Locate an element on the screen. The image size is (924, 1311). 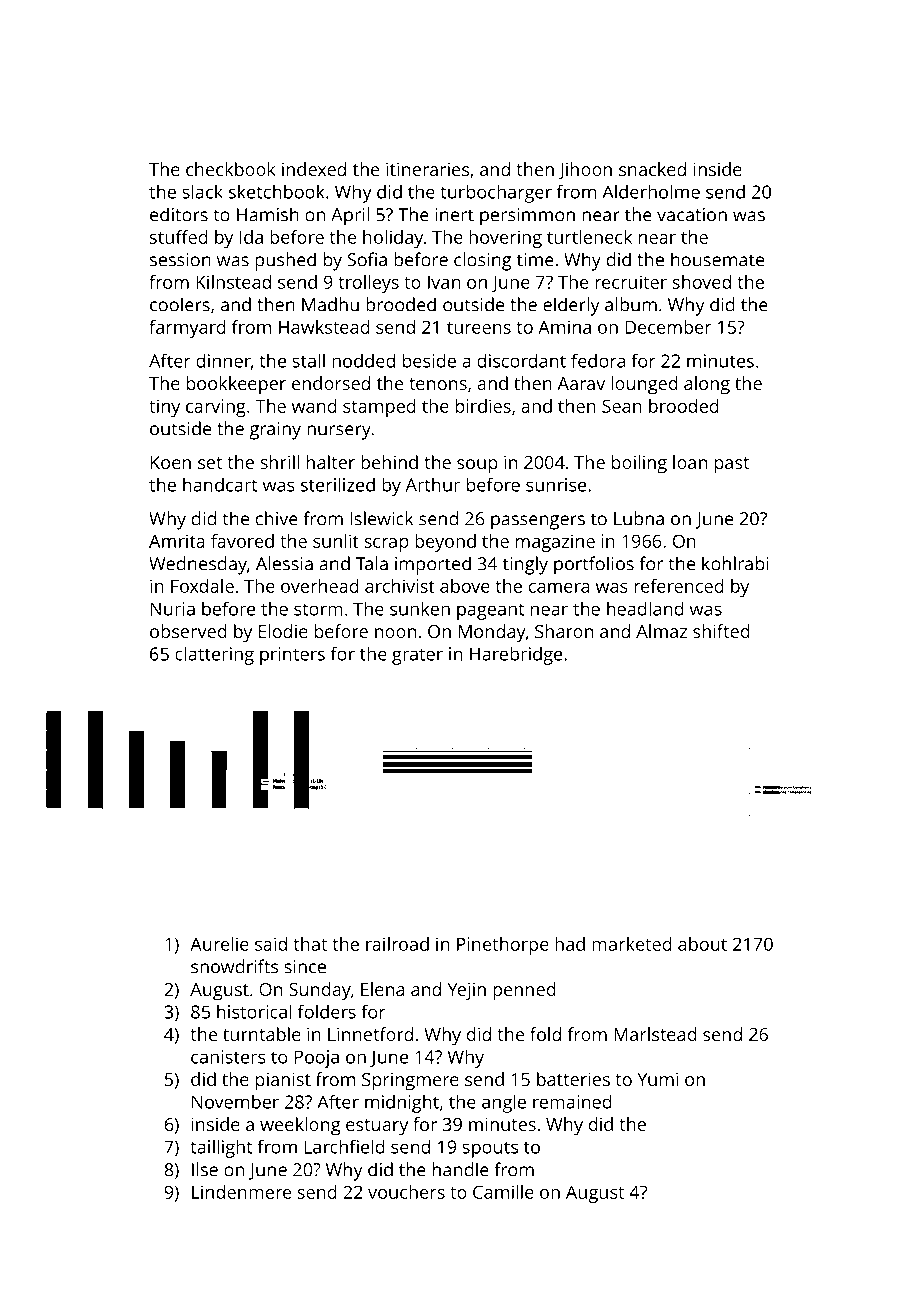
taillight is located at coordinates (221, 1148).
